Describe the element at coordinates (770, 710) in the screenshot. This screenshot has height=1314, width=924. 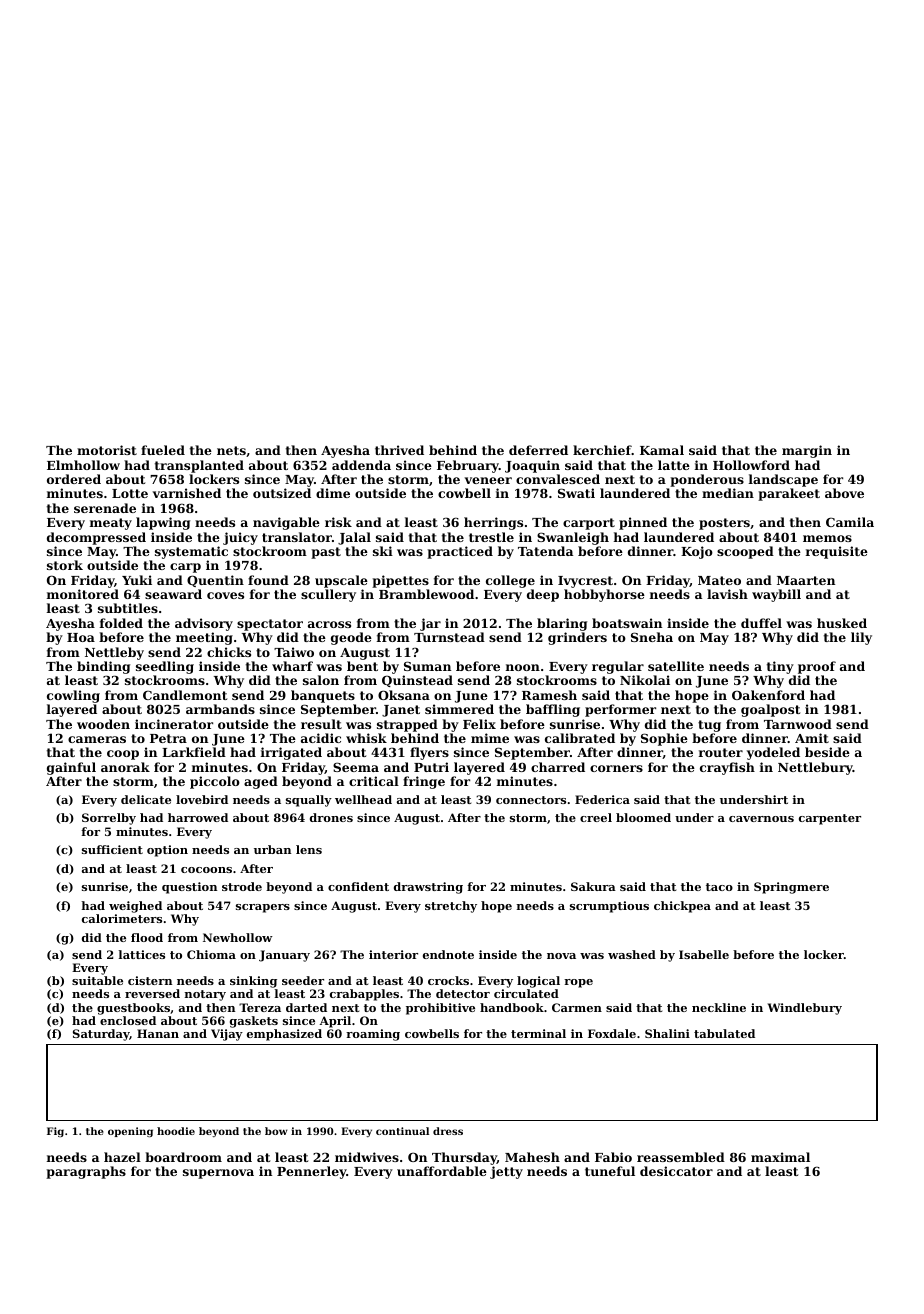
I see `goalpost` at that location.
